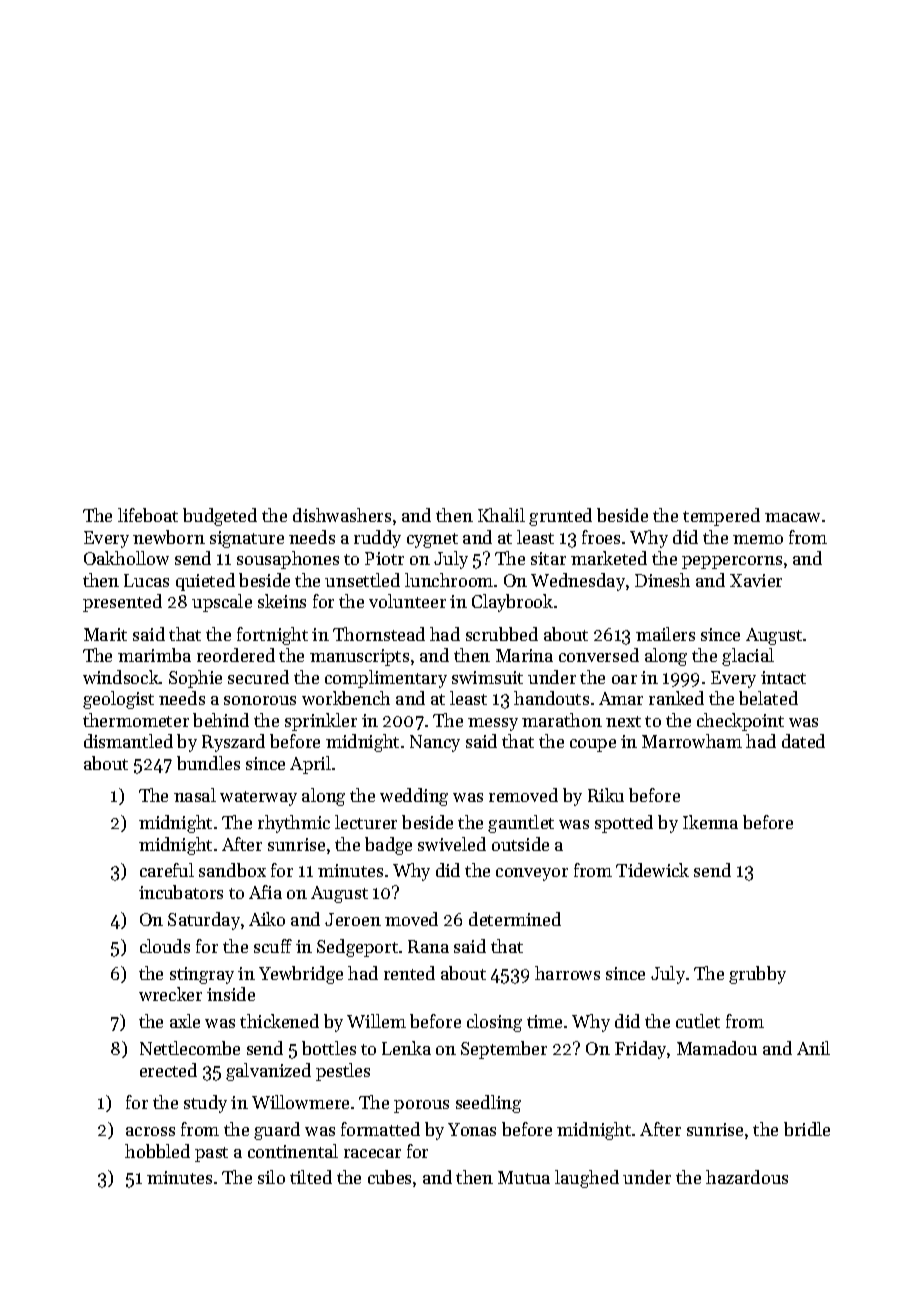 This image has height=1308, width=924. Describe the element at coordinates (222, 603) in the image. I see `upscale` at that location.
